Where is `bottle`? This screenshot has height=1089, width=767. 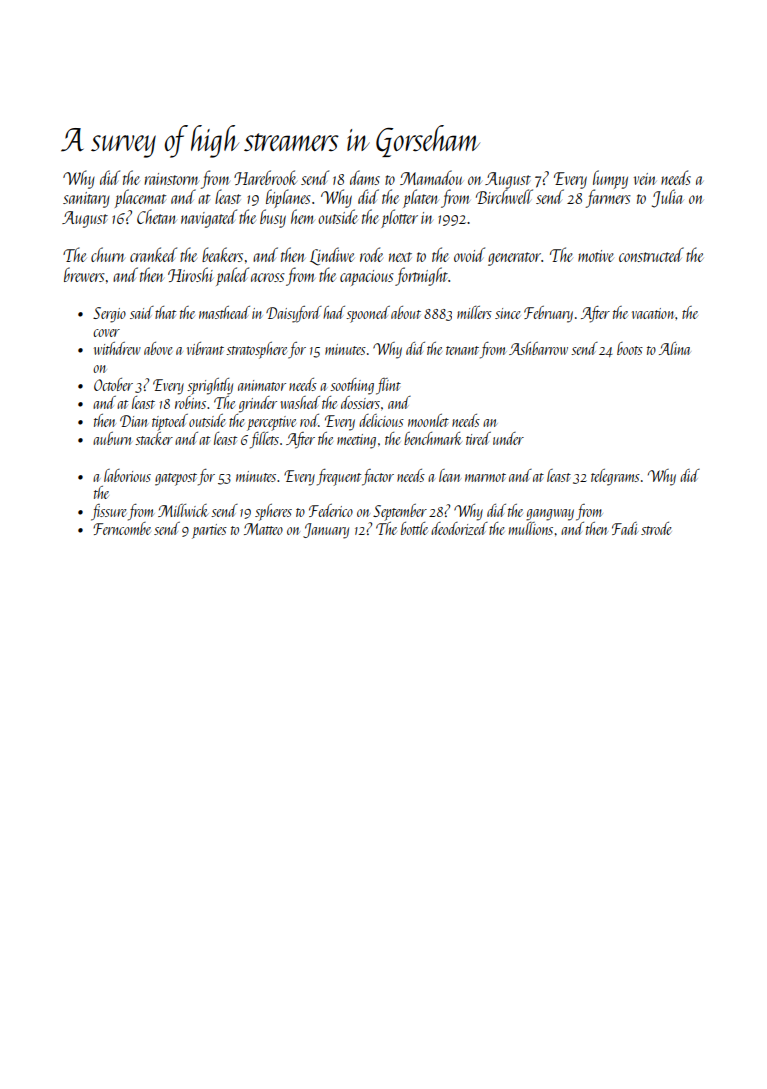
bottle is located at coordinates (414, 528).
